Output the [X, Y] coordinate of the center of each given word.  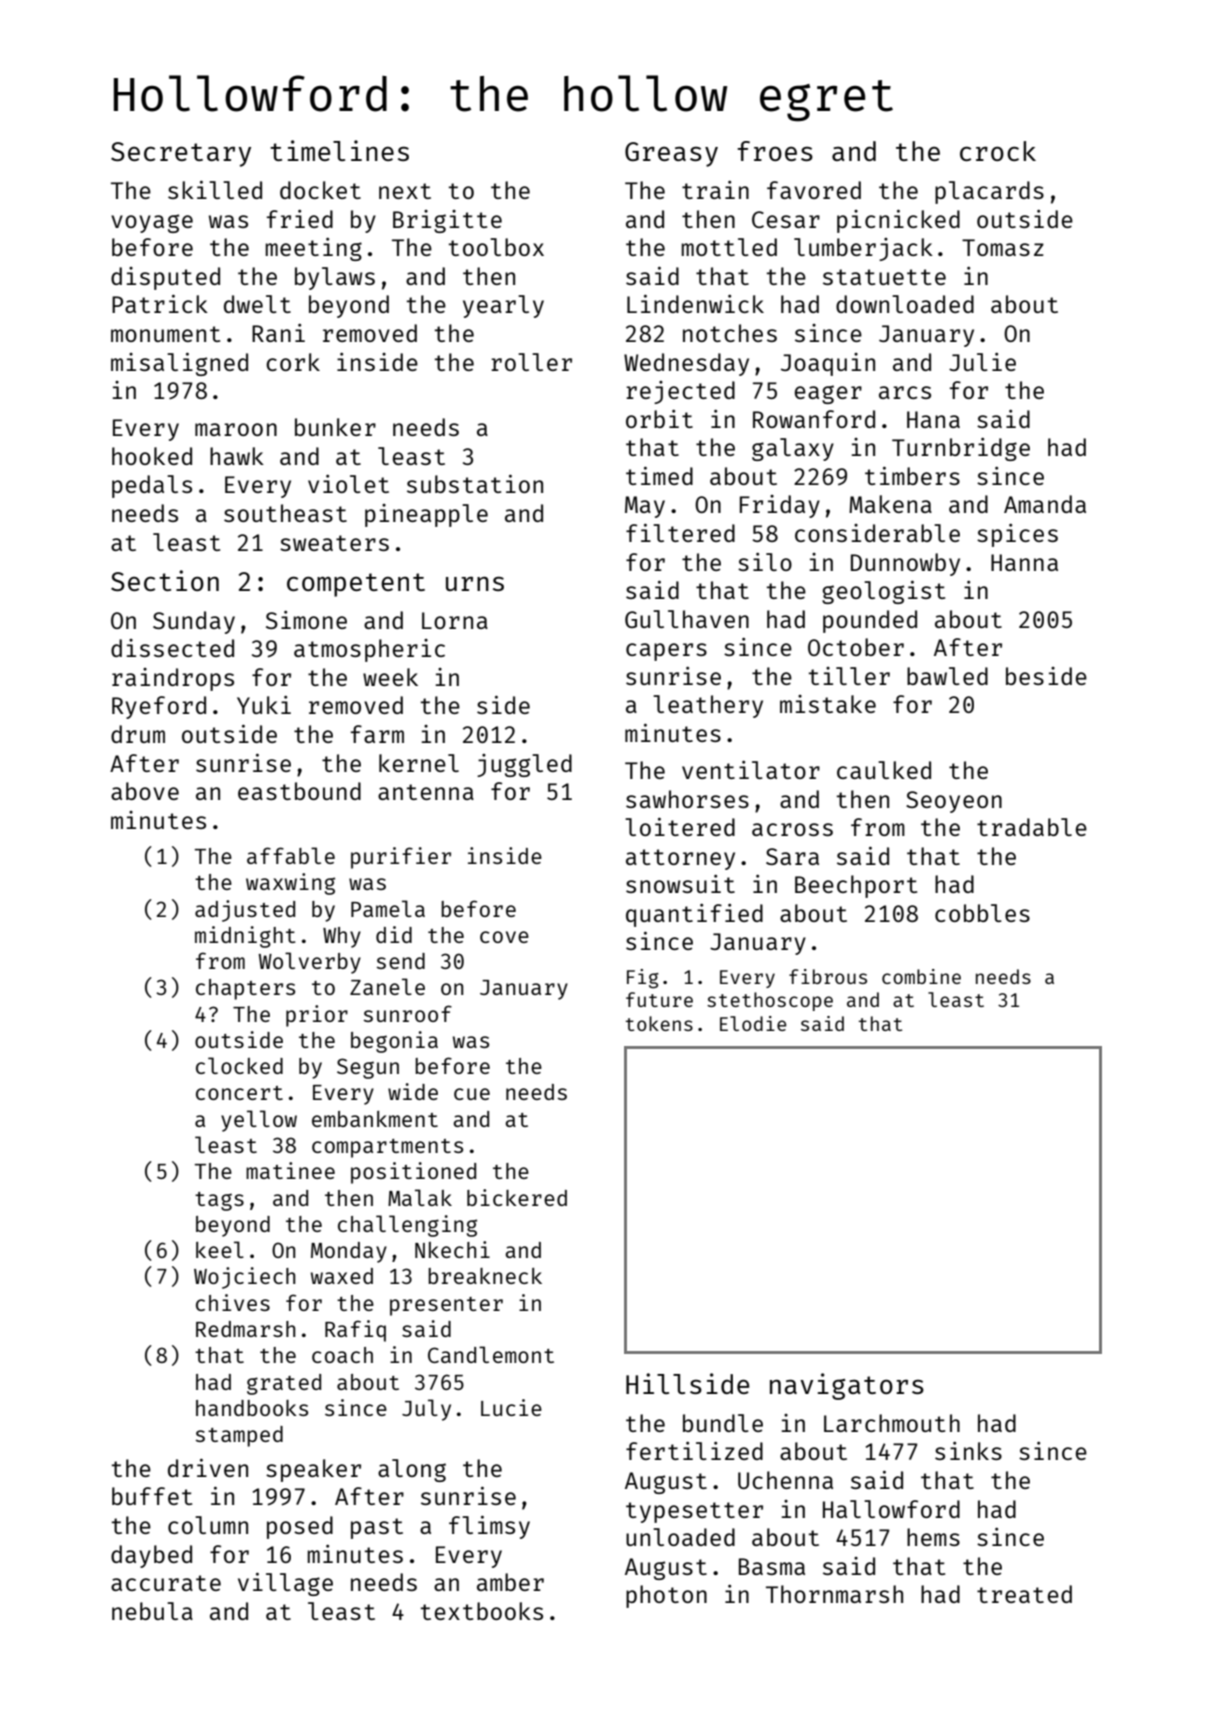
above [145, 791]
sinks [968, 1451]
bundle [723, 1423]
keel [220, 1249]
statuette [884, 277]
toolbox [496, 247]
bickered [517, 1197]
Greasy [671, 154]
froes [775, 151]
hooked [152, 456]
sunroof [408, 1013]
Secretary [181, 154]
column [208, 1525]
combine [921, 976]
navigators [847, 1386]
